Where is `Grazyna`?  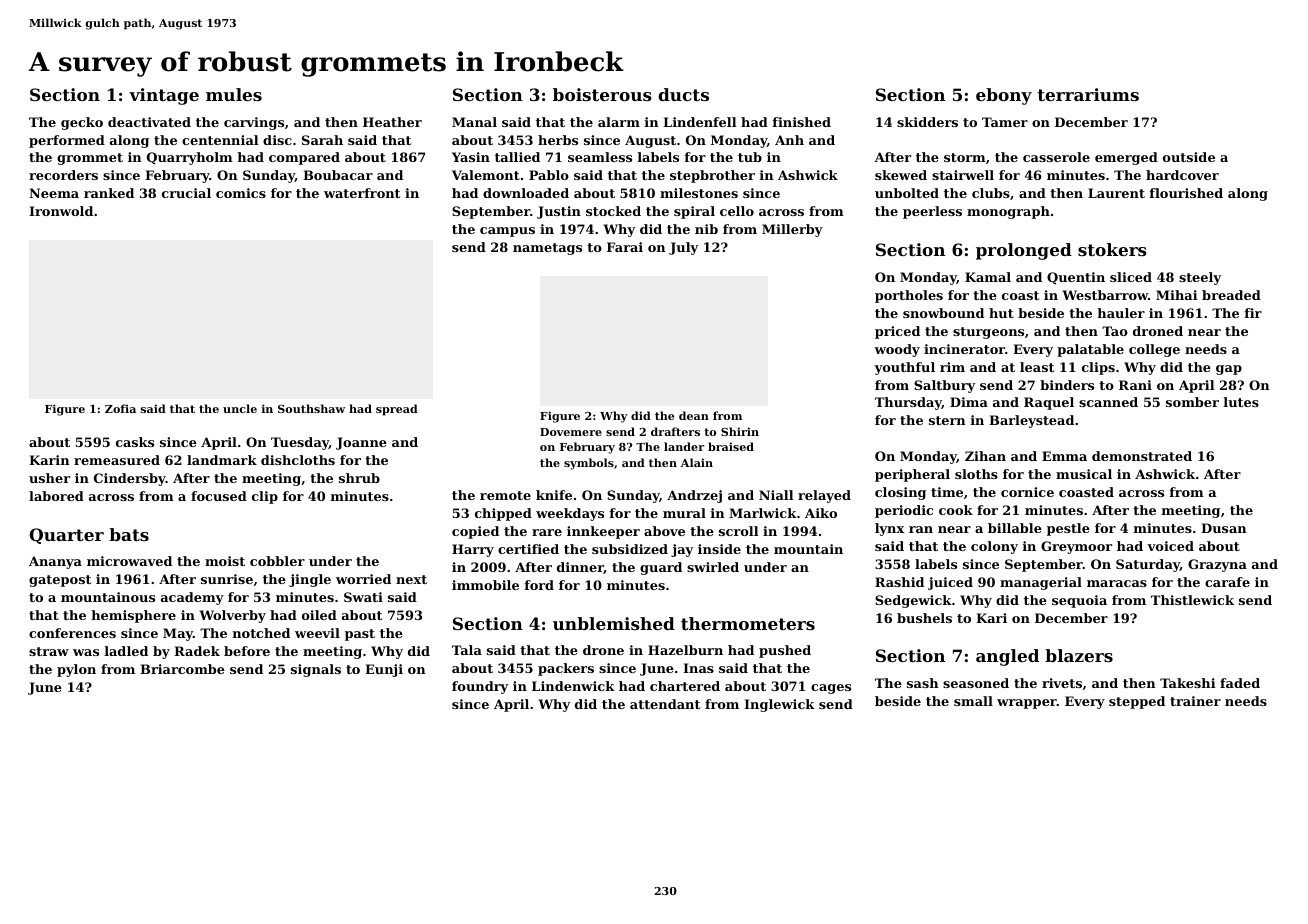
Grazyna is located at coordinates (1217, 565).
